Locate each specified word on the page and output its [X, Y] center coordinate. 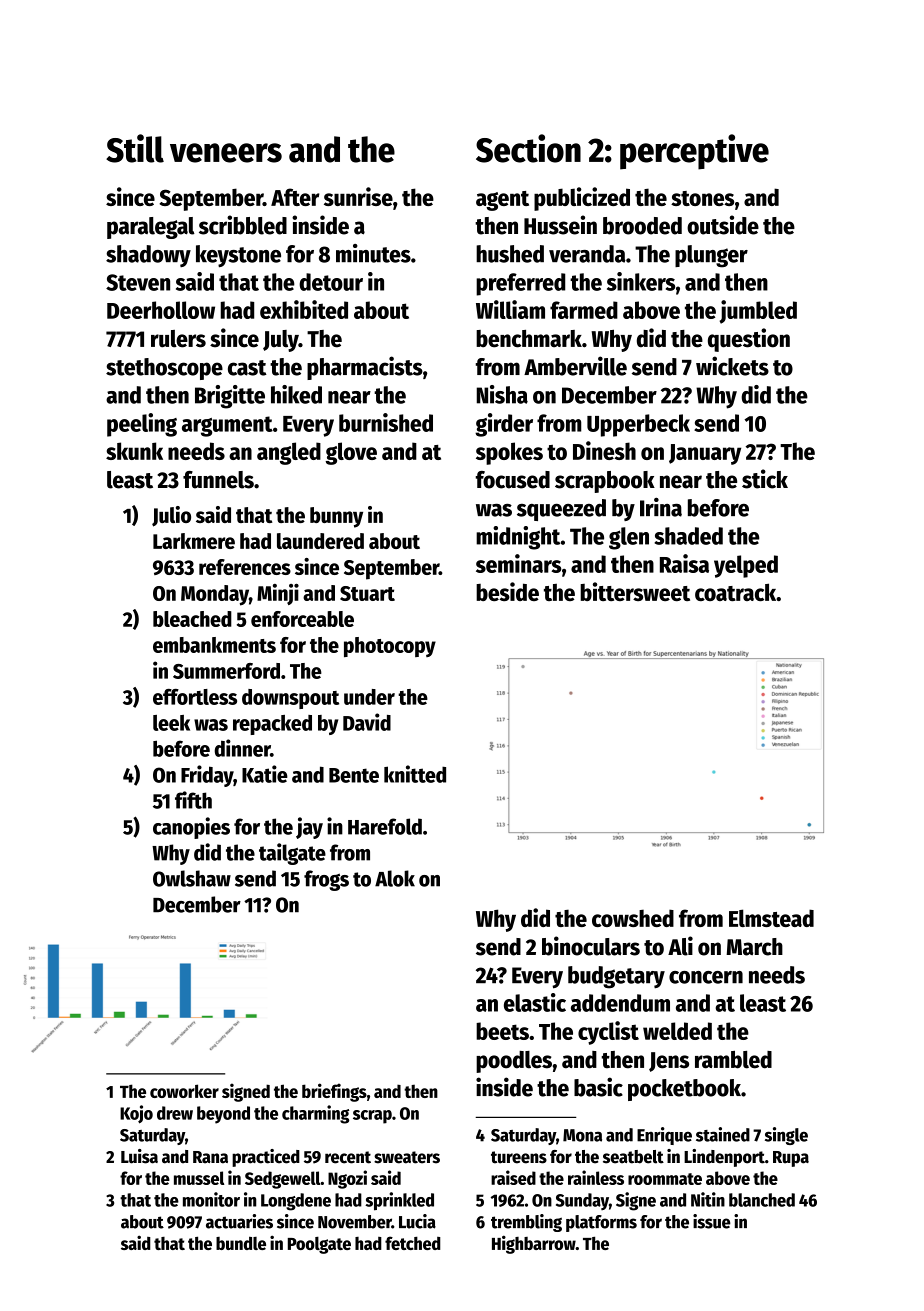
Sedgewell [283, 1180]
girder [504, 425]
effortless [195, 697]
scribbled [243, 225]
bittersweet [635, 591]
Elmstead [771, 918]
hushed [510, 254]
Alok [395, 878]
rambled [733, 1060]
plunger [711, 256]
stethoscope [164, 369]
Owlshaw [192, 878]
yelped [746, 566]
